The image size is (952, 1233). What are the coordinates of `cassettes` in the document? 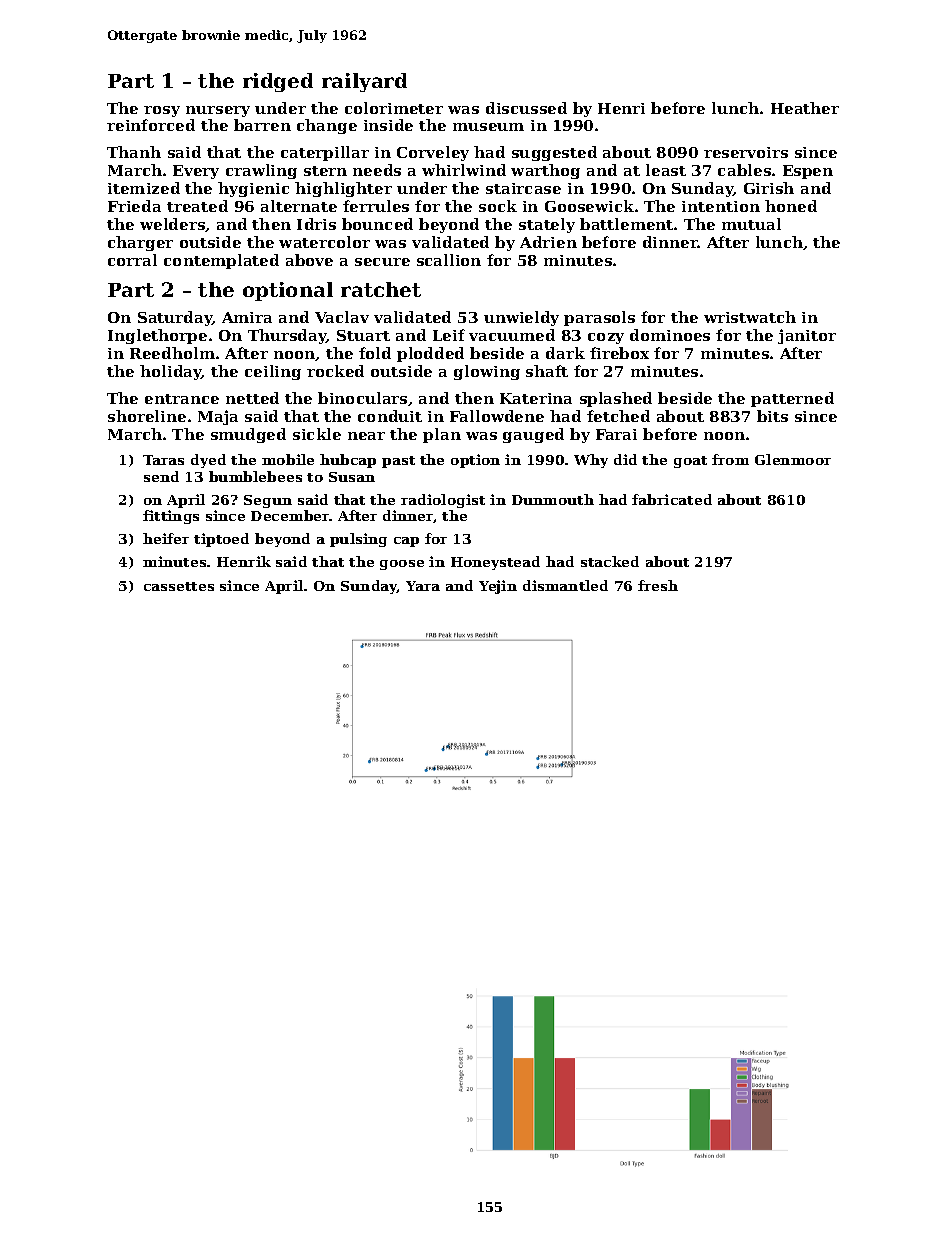 It's located at (179, 586).
